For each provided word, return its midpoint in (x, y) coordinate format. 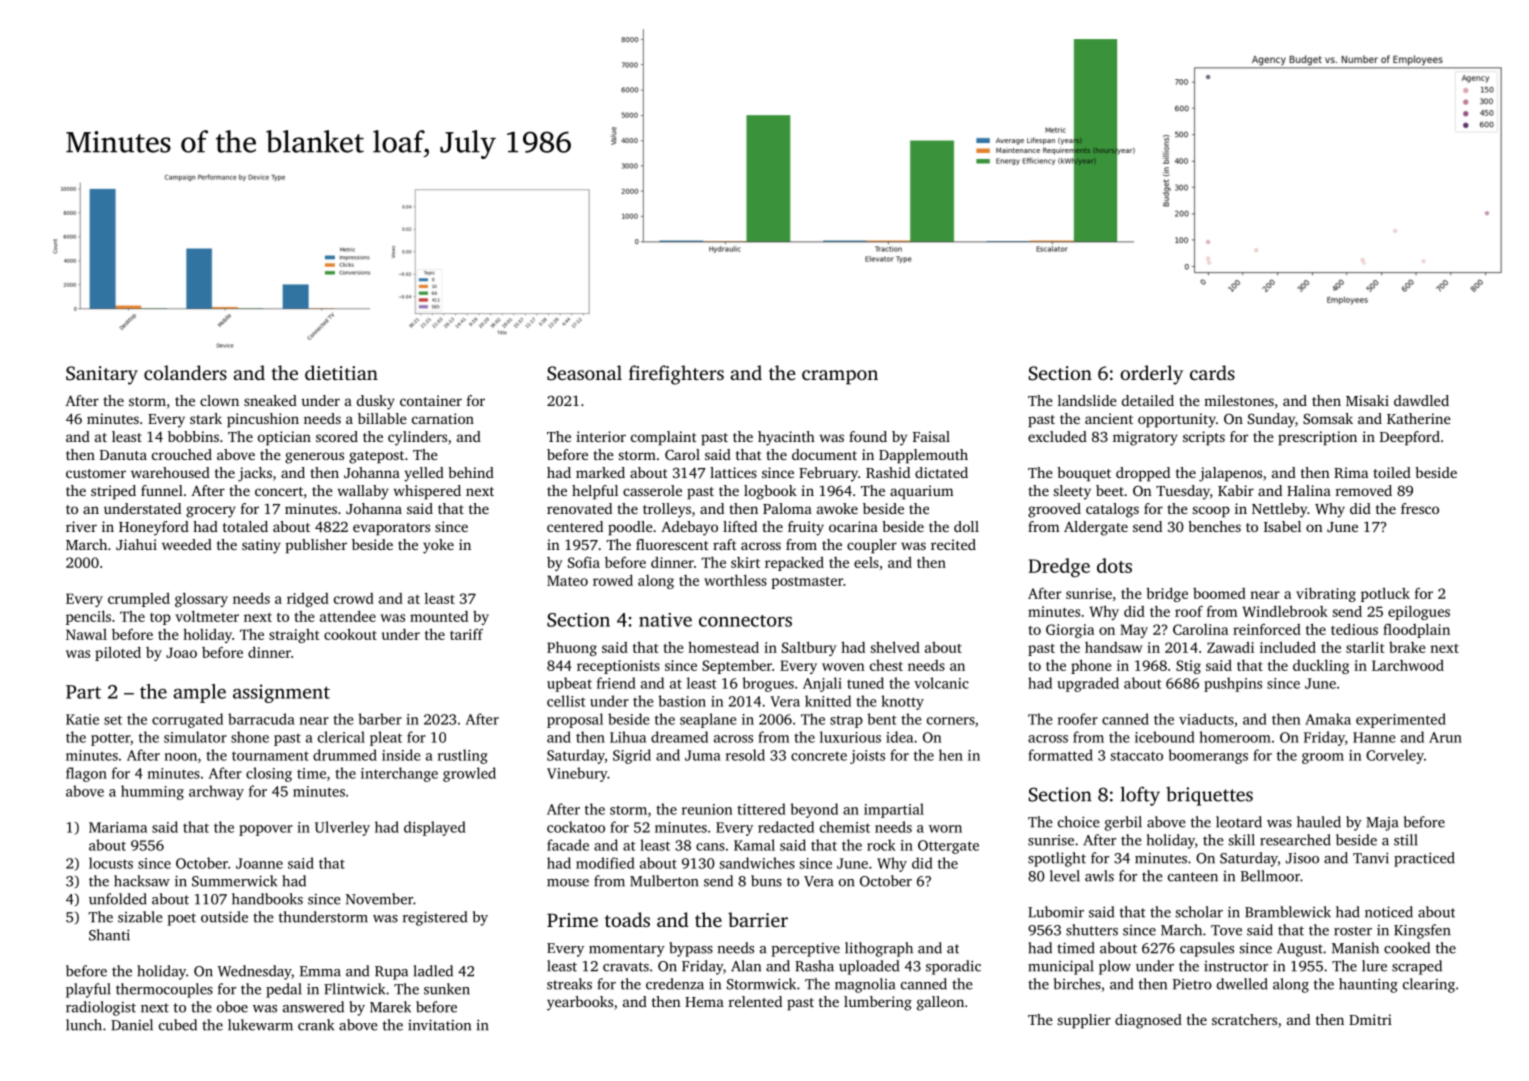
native (665, 620)
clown (219, 400)
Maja (1382, 824)
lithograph (879, 949)
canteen (1193, 877)
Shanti (109, 935)
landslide (1087, 400)
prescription (1317, 438)
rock (881, 845)
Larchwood (1408, 665)
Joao (181, 652)
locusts (111, 863)
